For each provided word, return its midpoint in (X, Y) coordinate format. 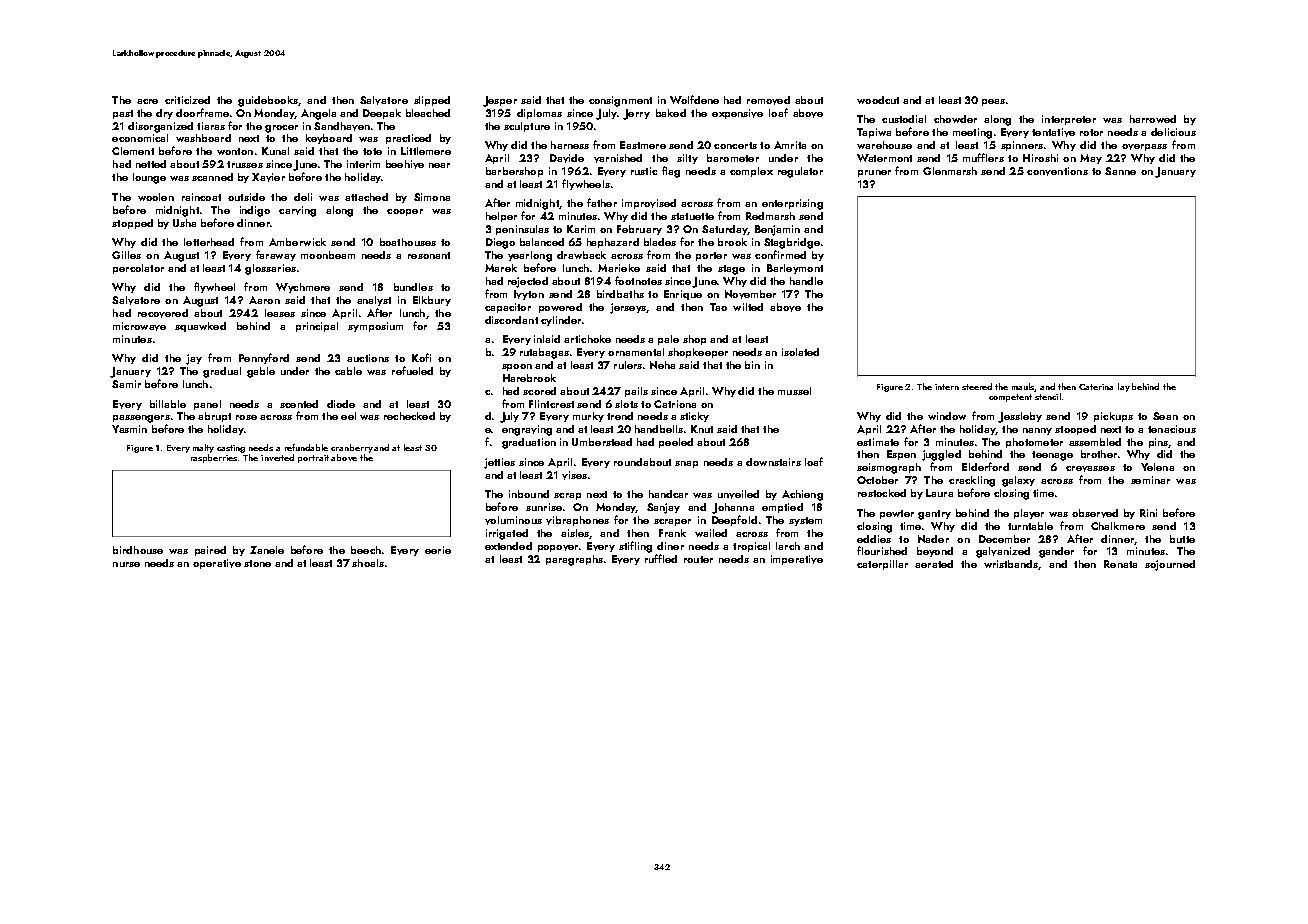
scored (539, 391)
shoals (368, 563)
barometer (733, 158)
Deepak (382, 114)
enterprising (792, 204)
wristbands (1011, 564)
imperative (797, 560)
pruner (874, 173)
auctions (368, 358)
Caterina (1096, 387)
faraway (276, 255)
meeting (972, 133)
